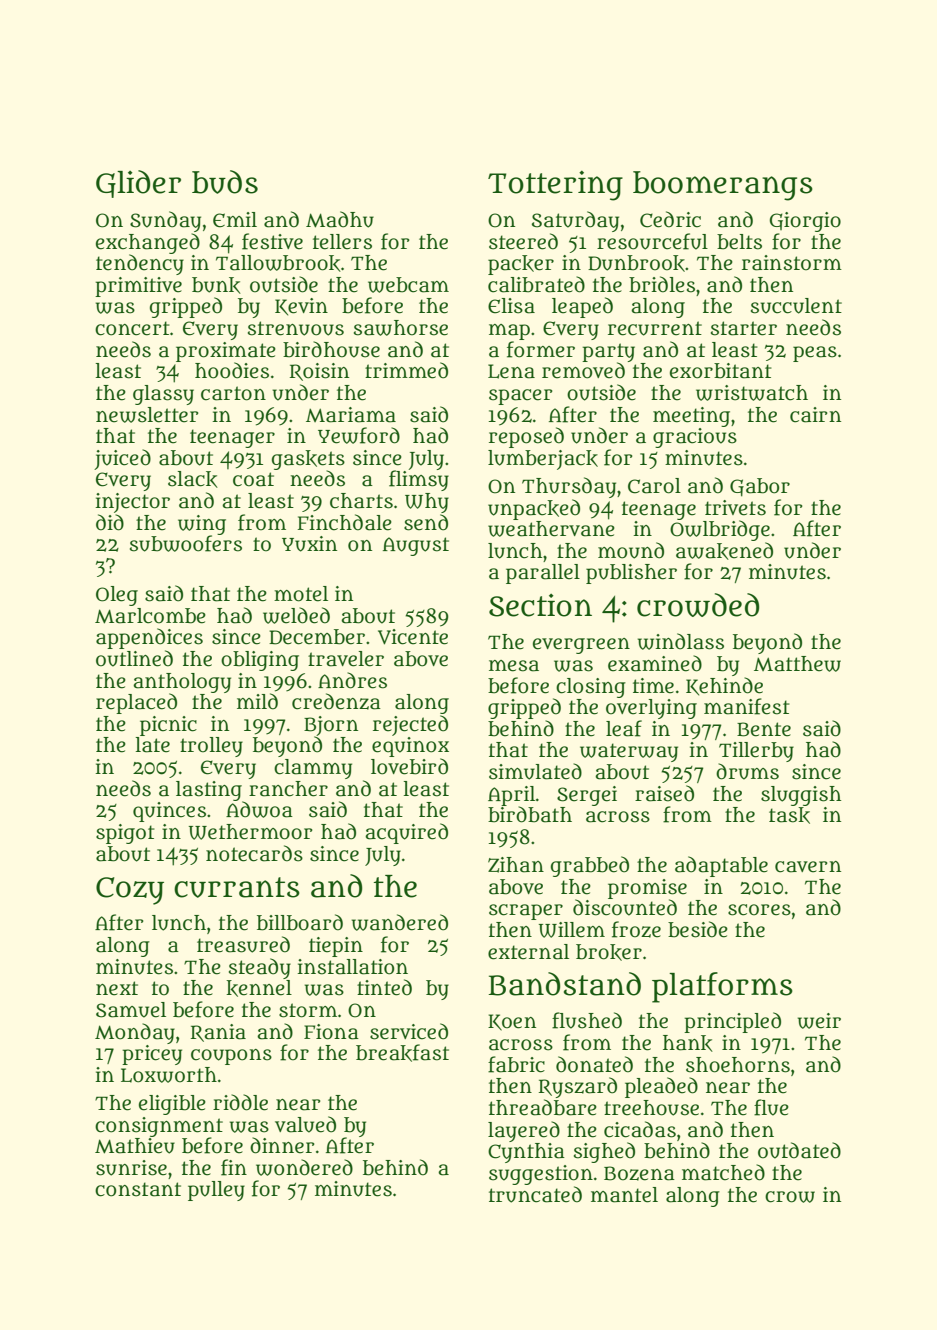  Describe the element at coordinates (216, 285) in the screenshot. I see `bunk` at that location.
